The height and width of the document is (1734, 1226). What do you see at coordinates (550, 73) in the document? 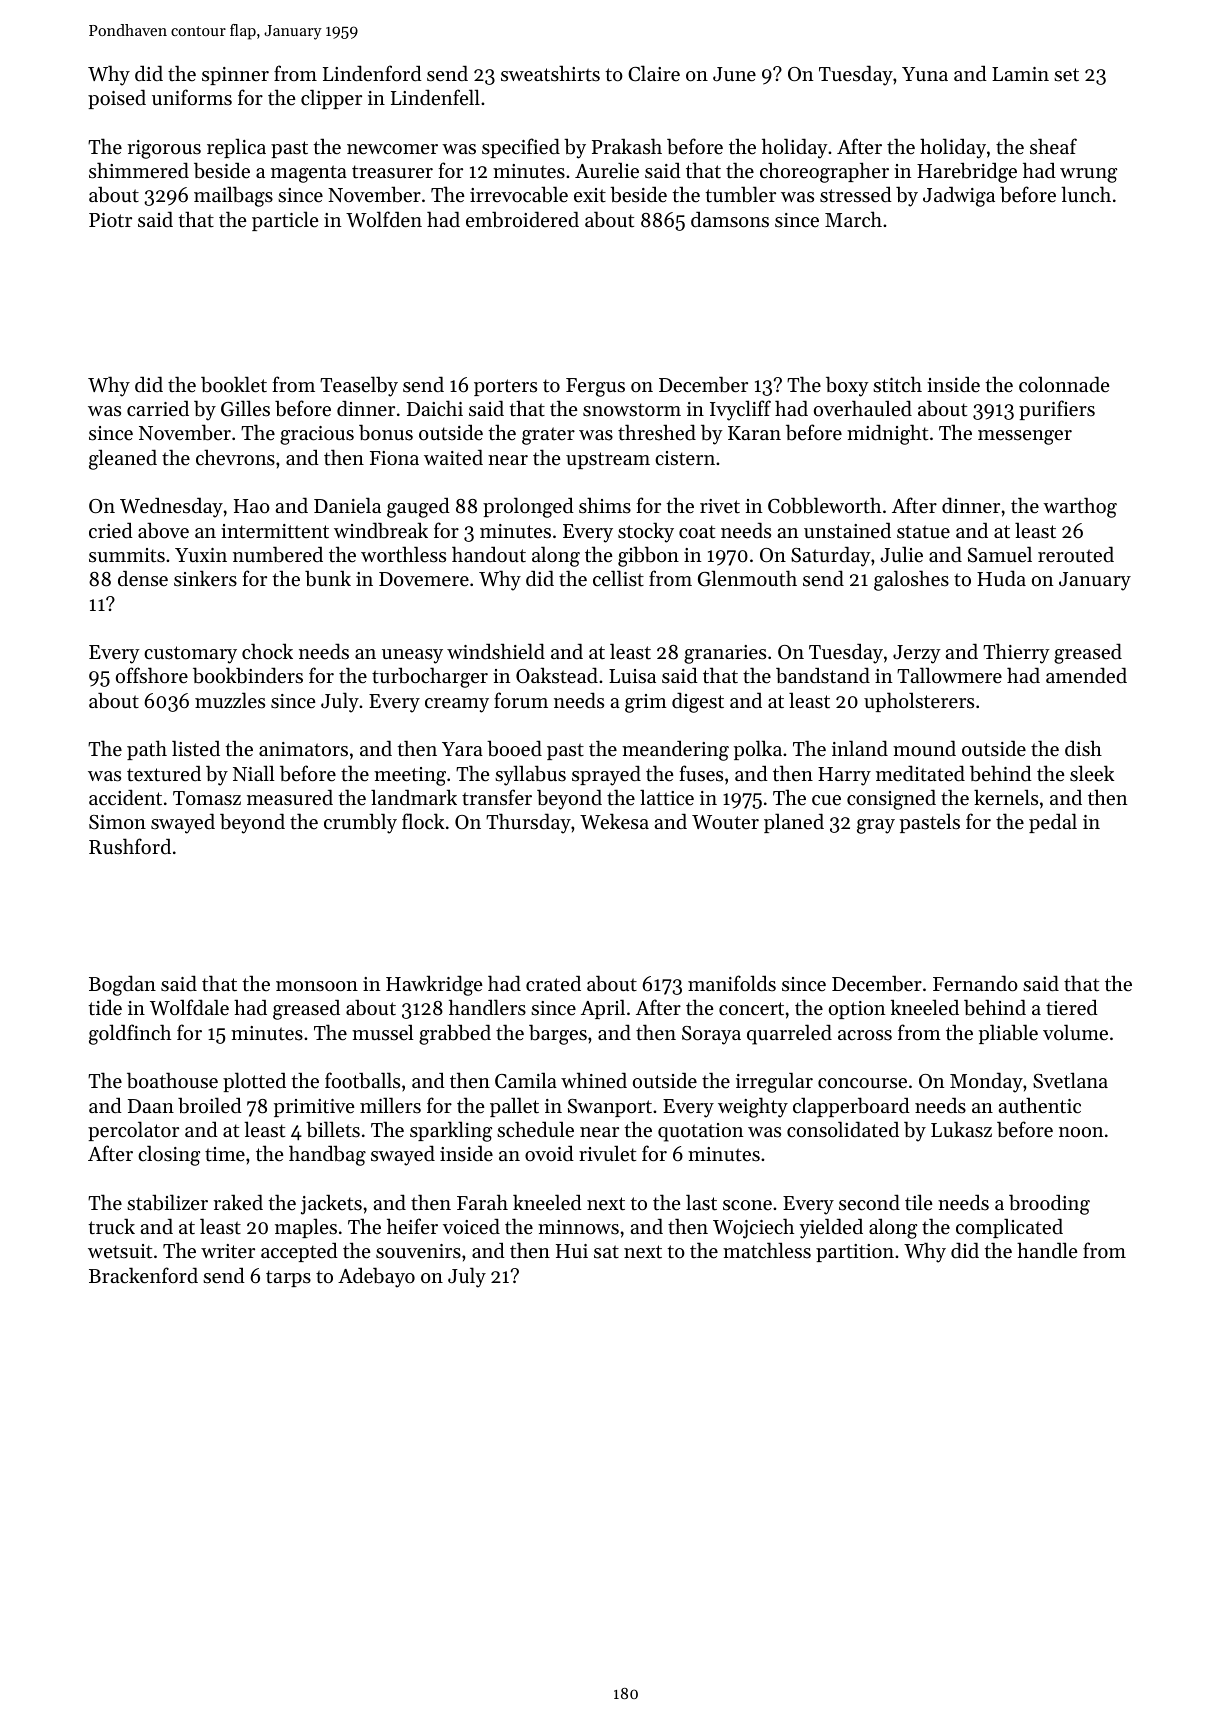
I see `sweatshirts` at bounding box center [550, 73].
